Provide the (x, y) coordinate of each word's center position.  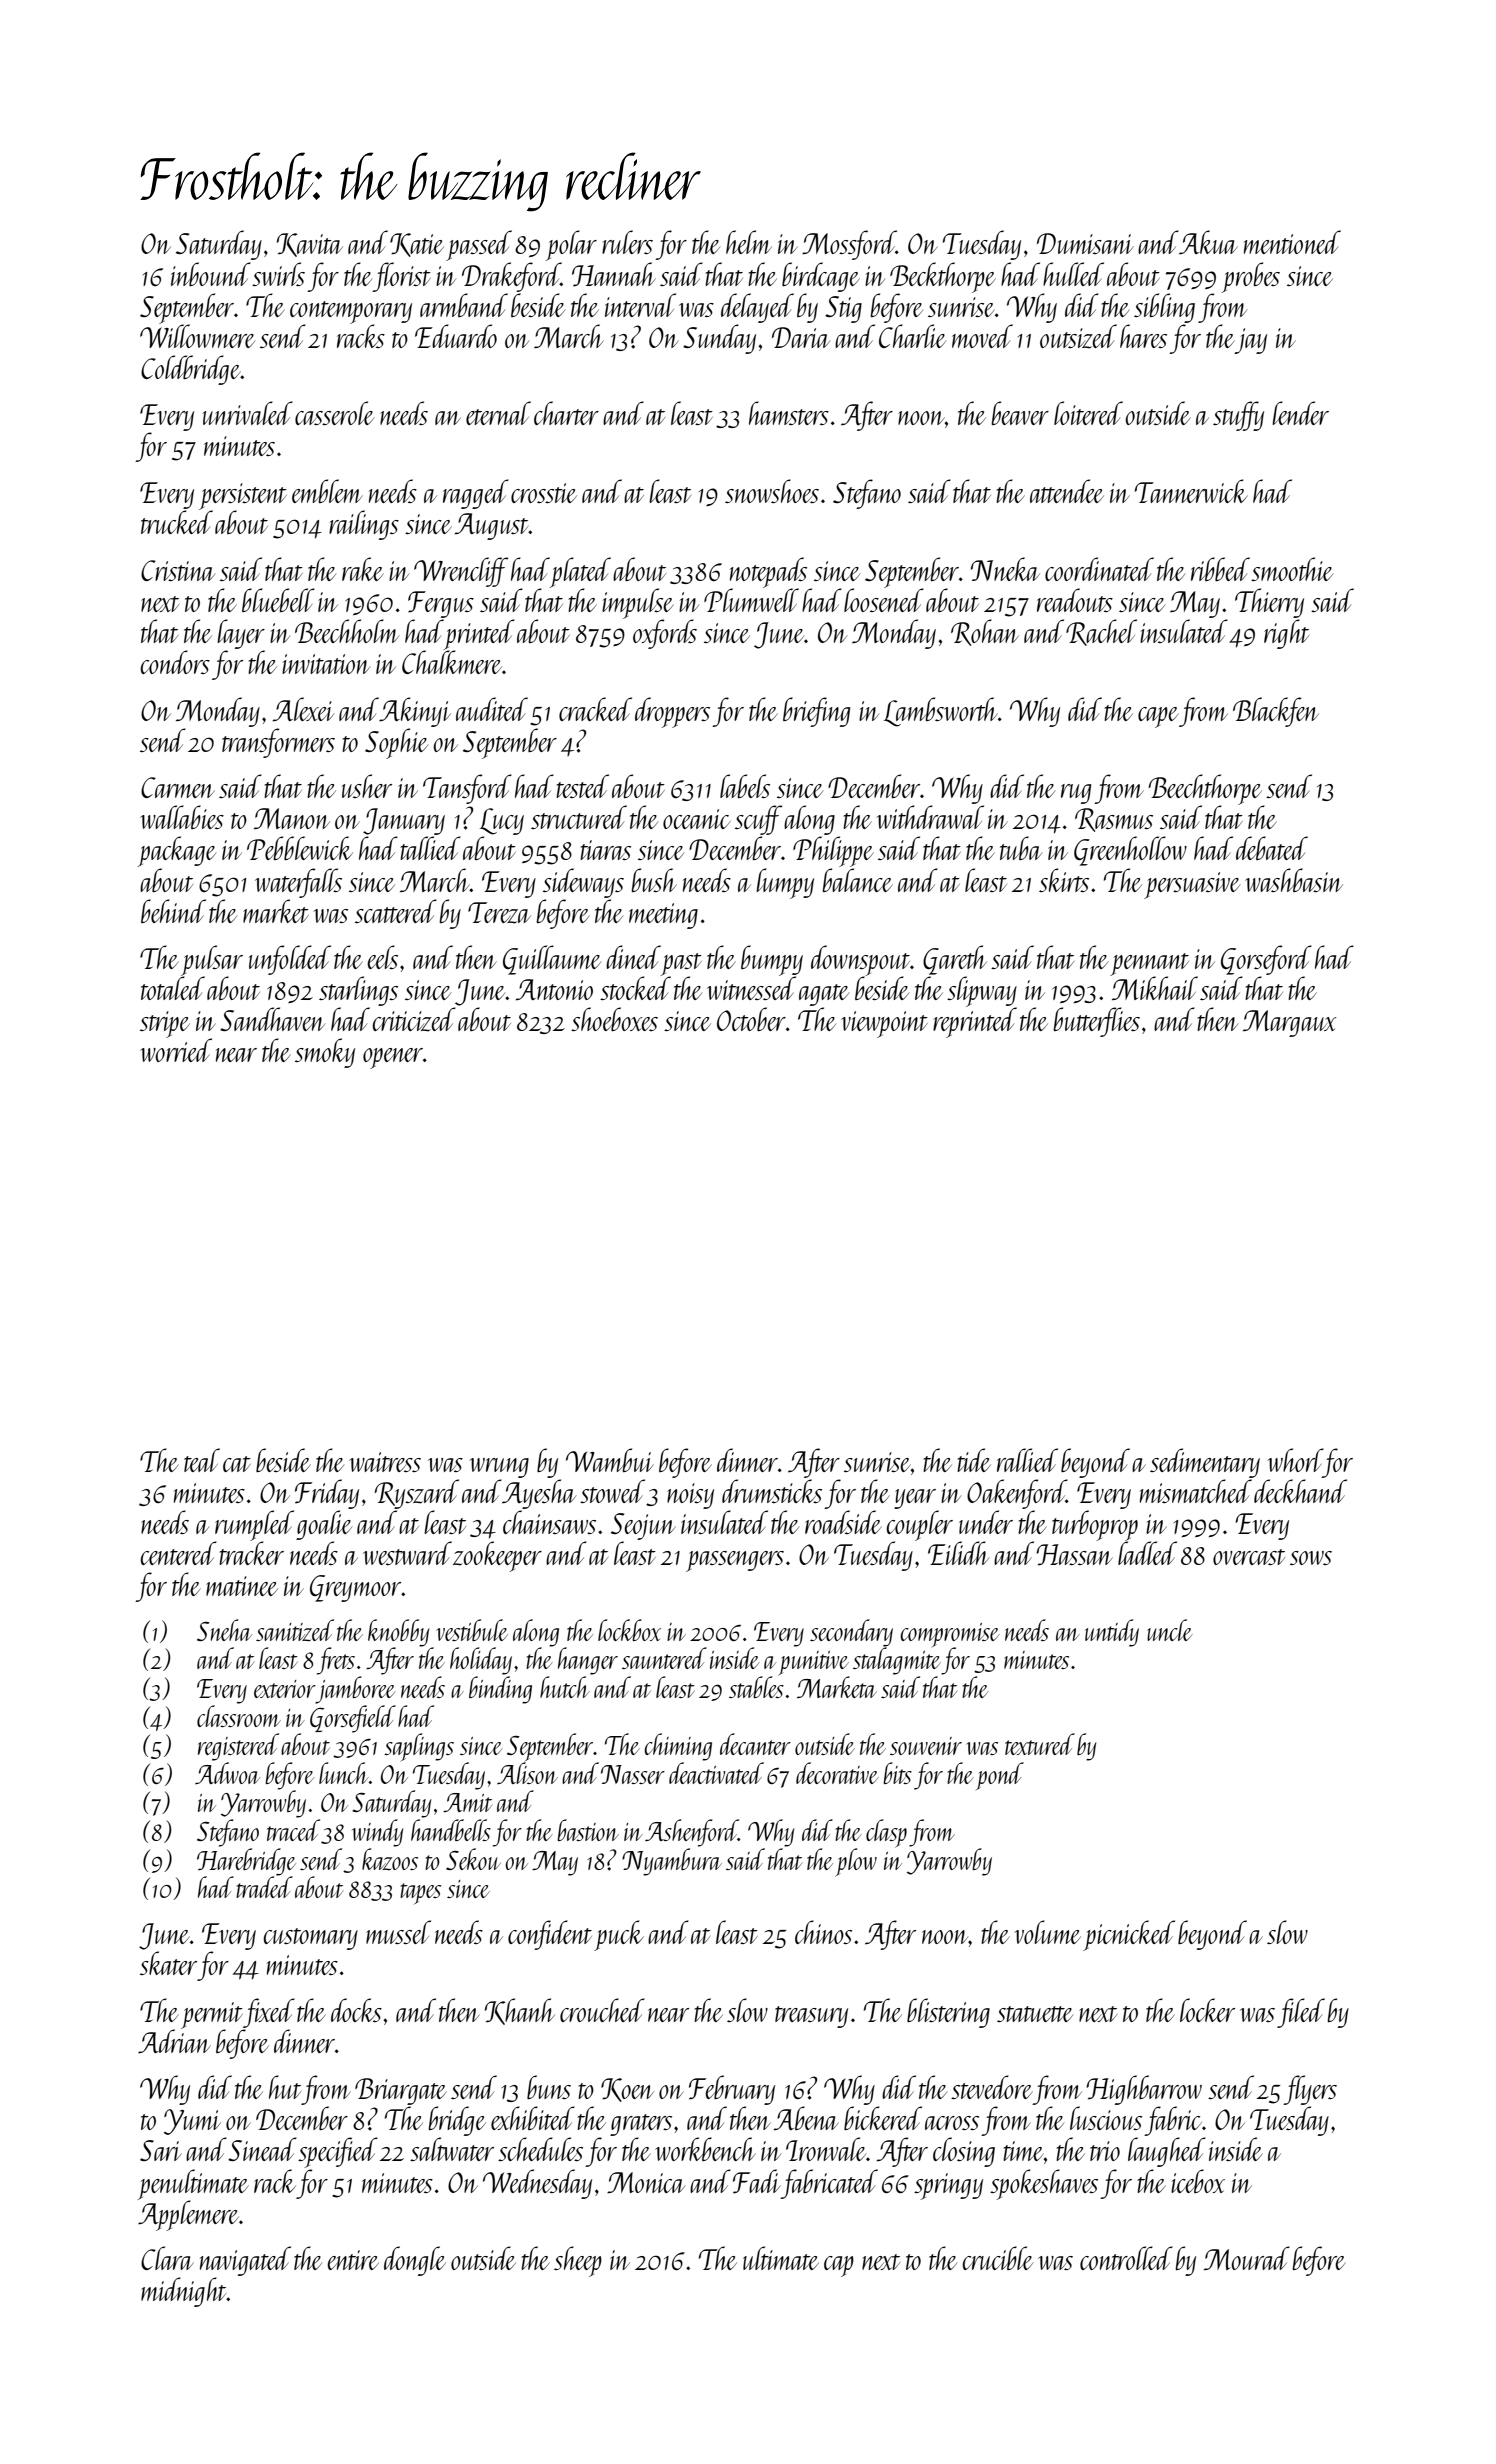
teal (202, 1460)
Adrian (174, 2041)
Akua (1208, 242)
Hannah (614, 274)
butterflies (1096, 1022)
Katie (417, 245)
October (751, 1019)
